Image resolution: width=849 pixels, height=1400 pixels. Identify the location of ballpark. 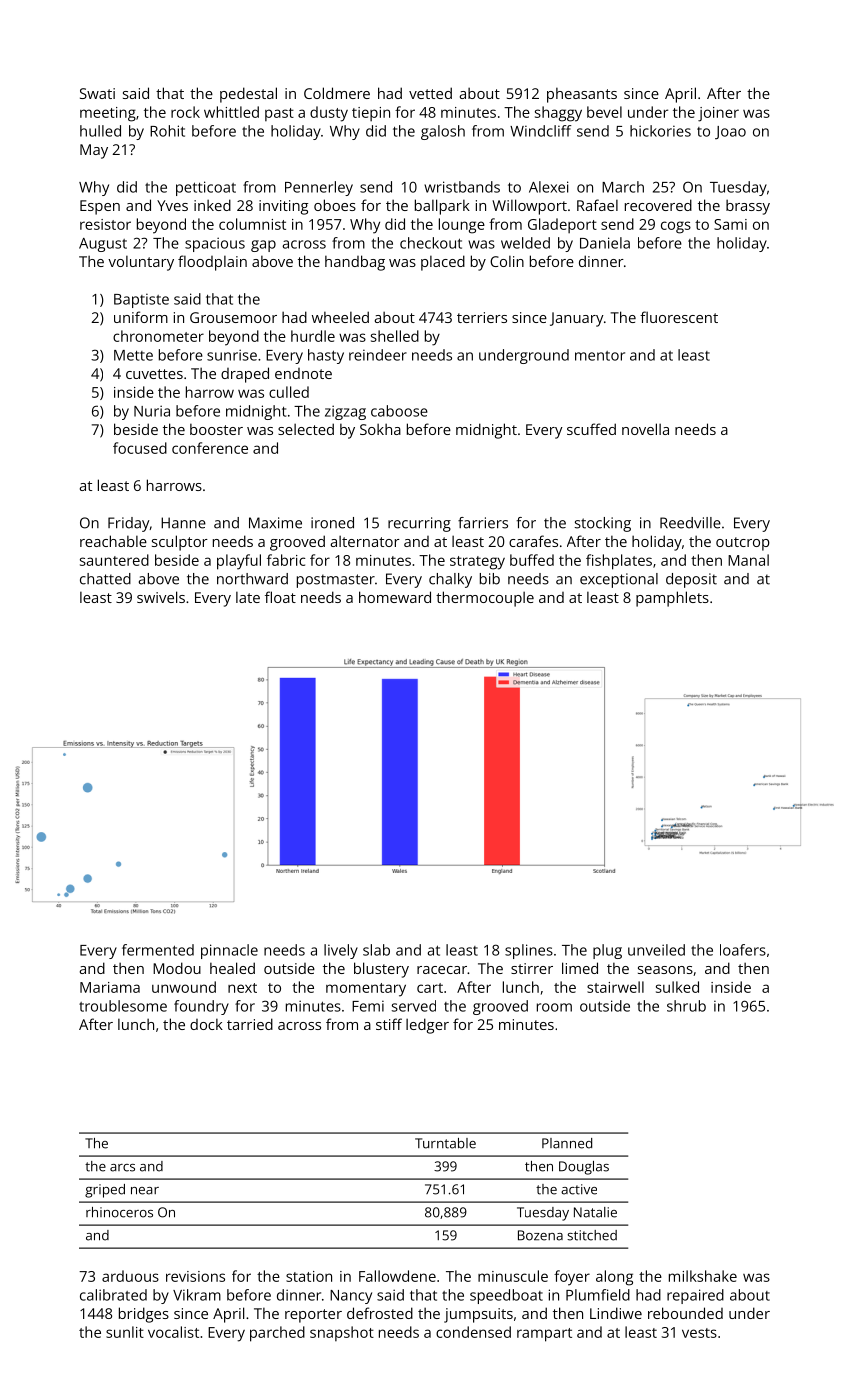
(442, 207).
